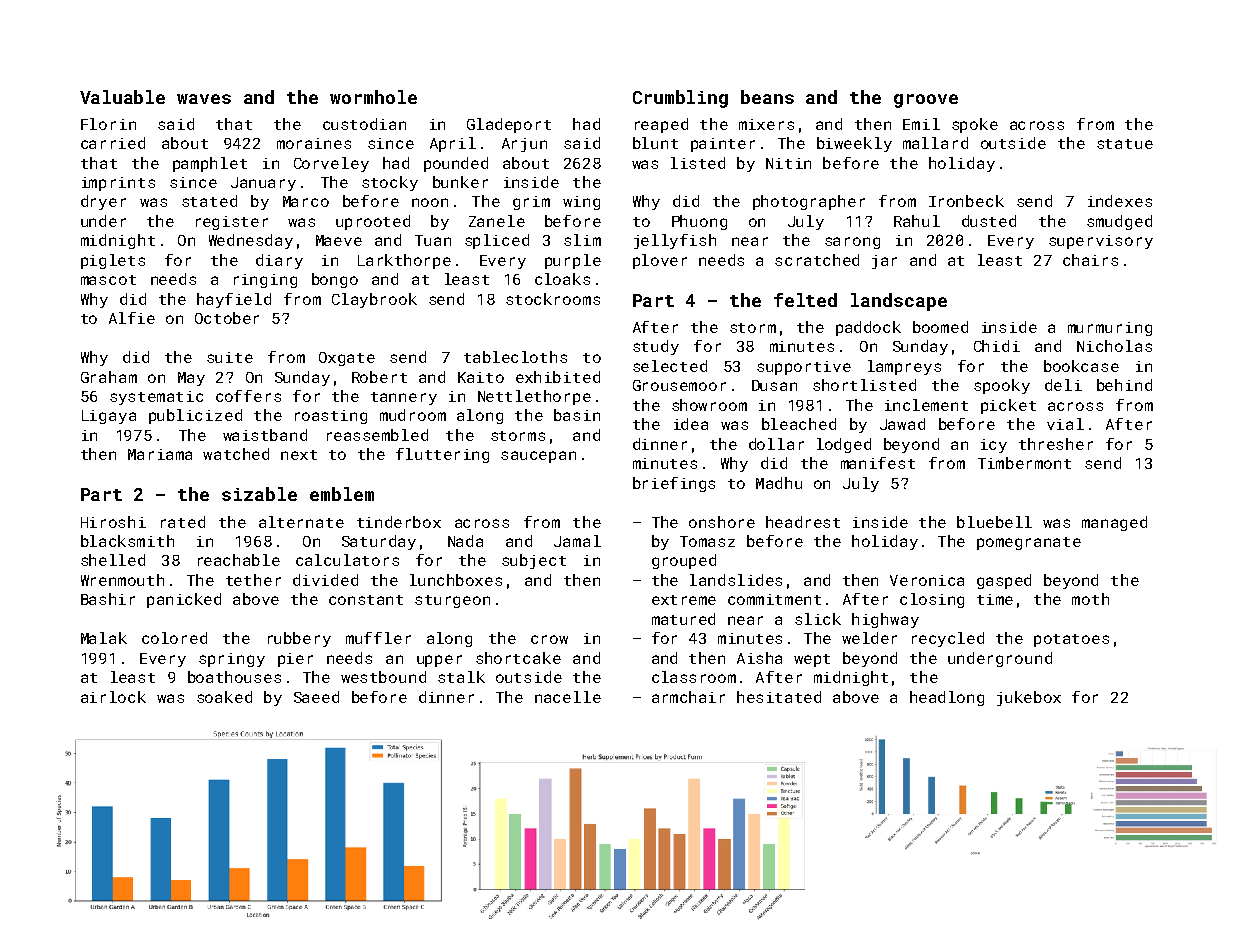 The width and height of the screenshot is (1233, 952). I want to click on grim, so click(531, 203).
